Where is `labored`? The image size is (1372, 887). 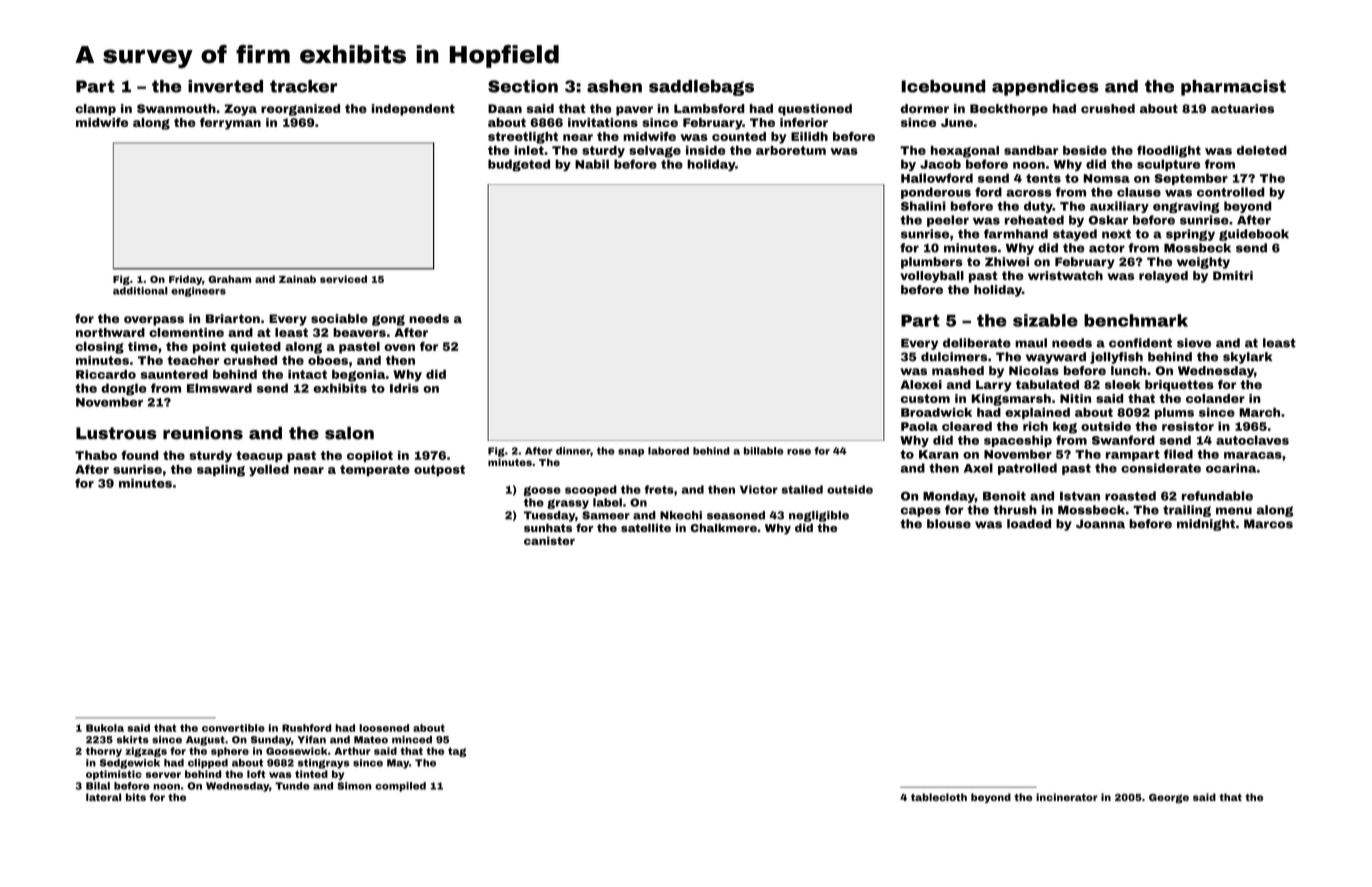
labored is located at coordinates (668, 451).
